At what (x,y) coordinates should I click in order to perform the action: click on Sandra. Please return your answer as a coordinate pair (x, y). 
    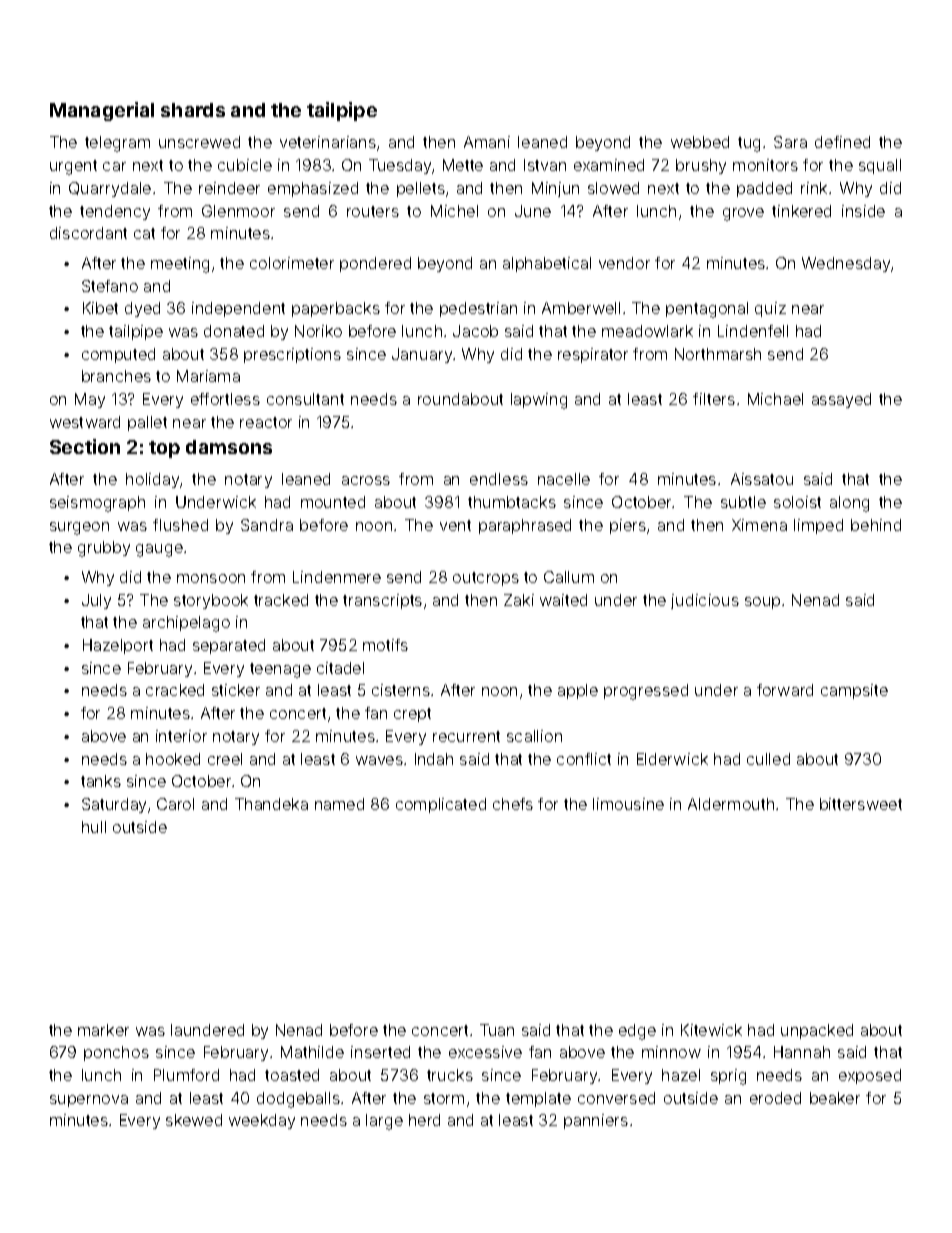
    Looking at the image, I should click on (267, 525).
